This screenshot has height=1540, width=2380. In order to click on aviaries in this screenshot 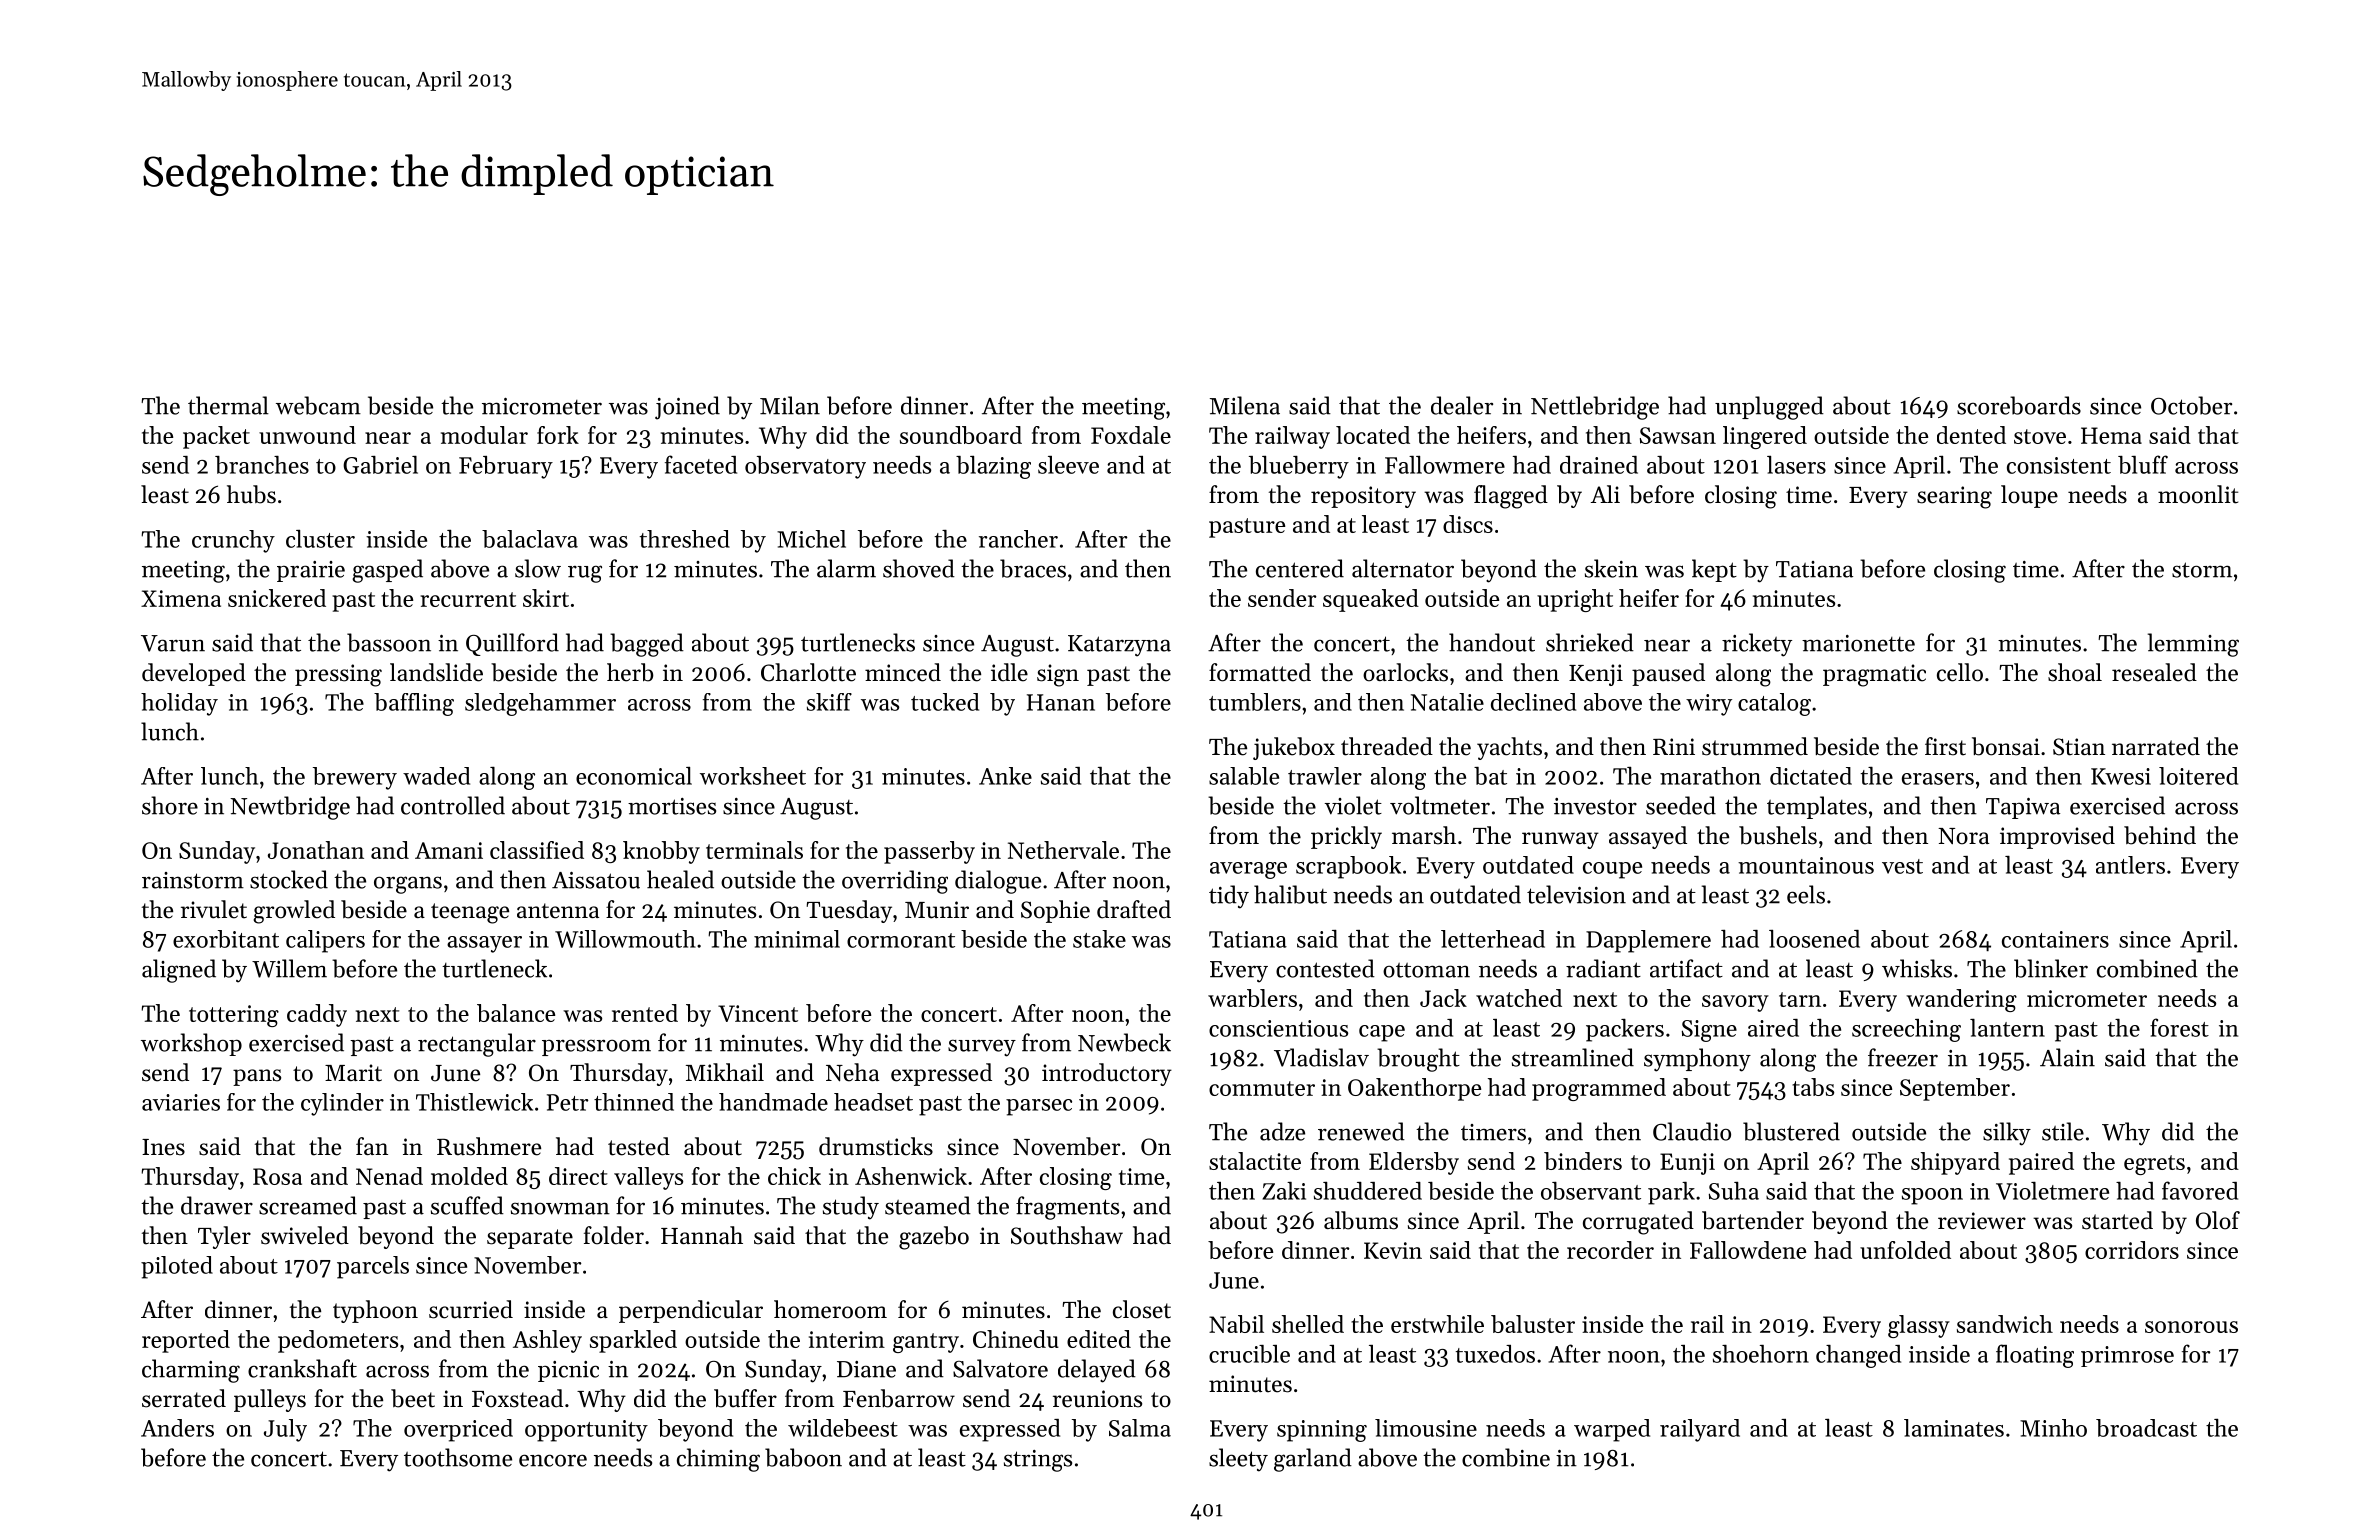, I will do `click(181, 1102)`.
